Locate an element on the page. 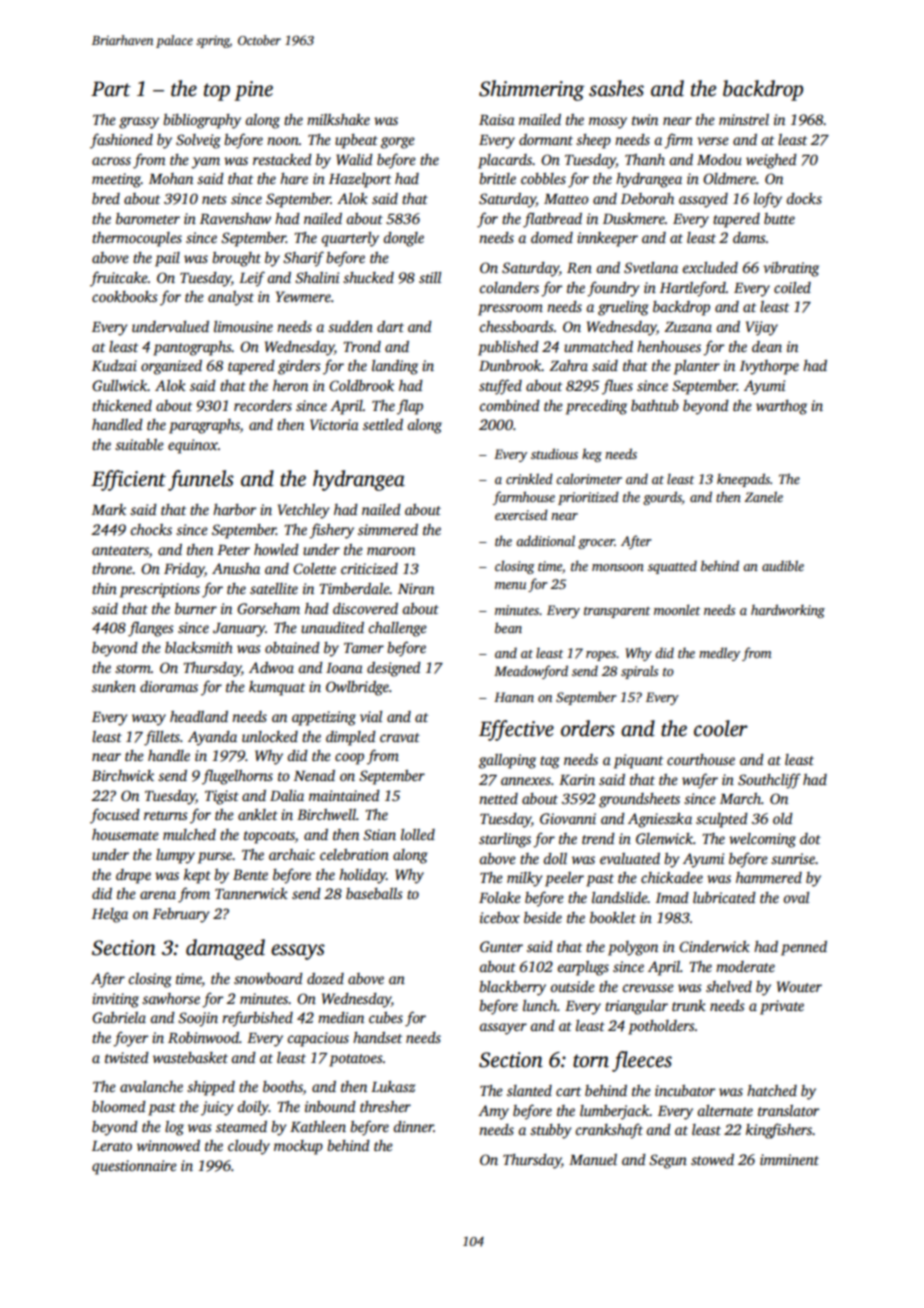 The image size is (924, 1308). hardworking is located at coordinates (788, 611).
